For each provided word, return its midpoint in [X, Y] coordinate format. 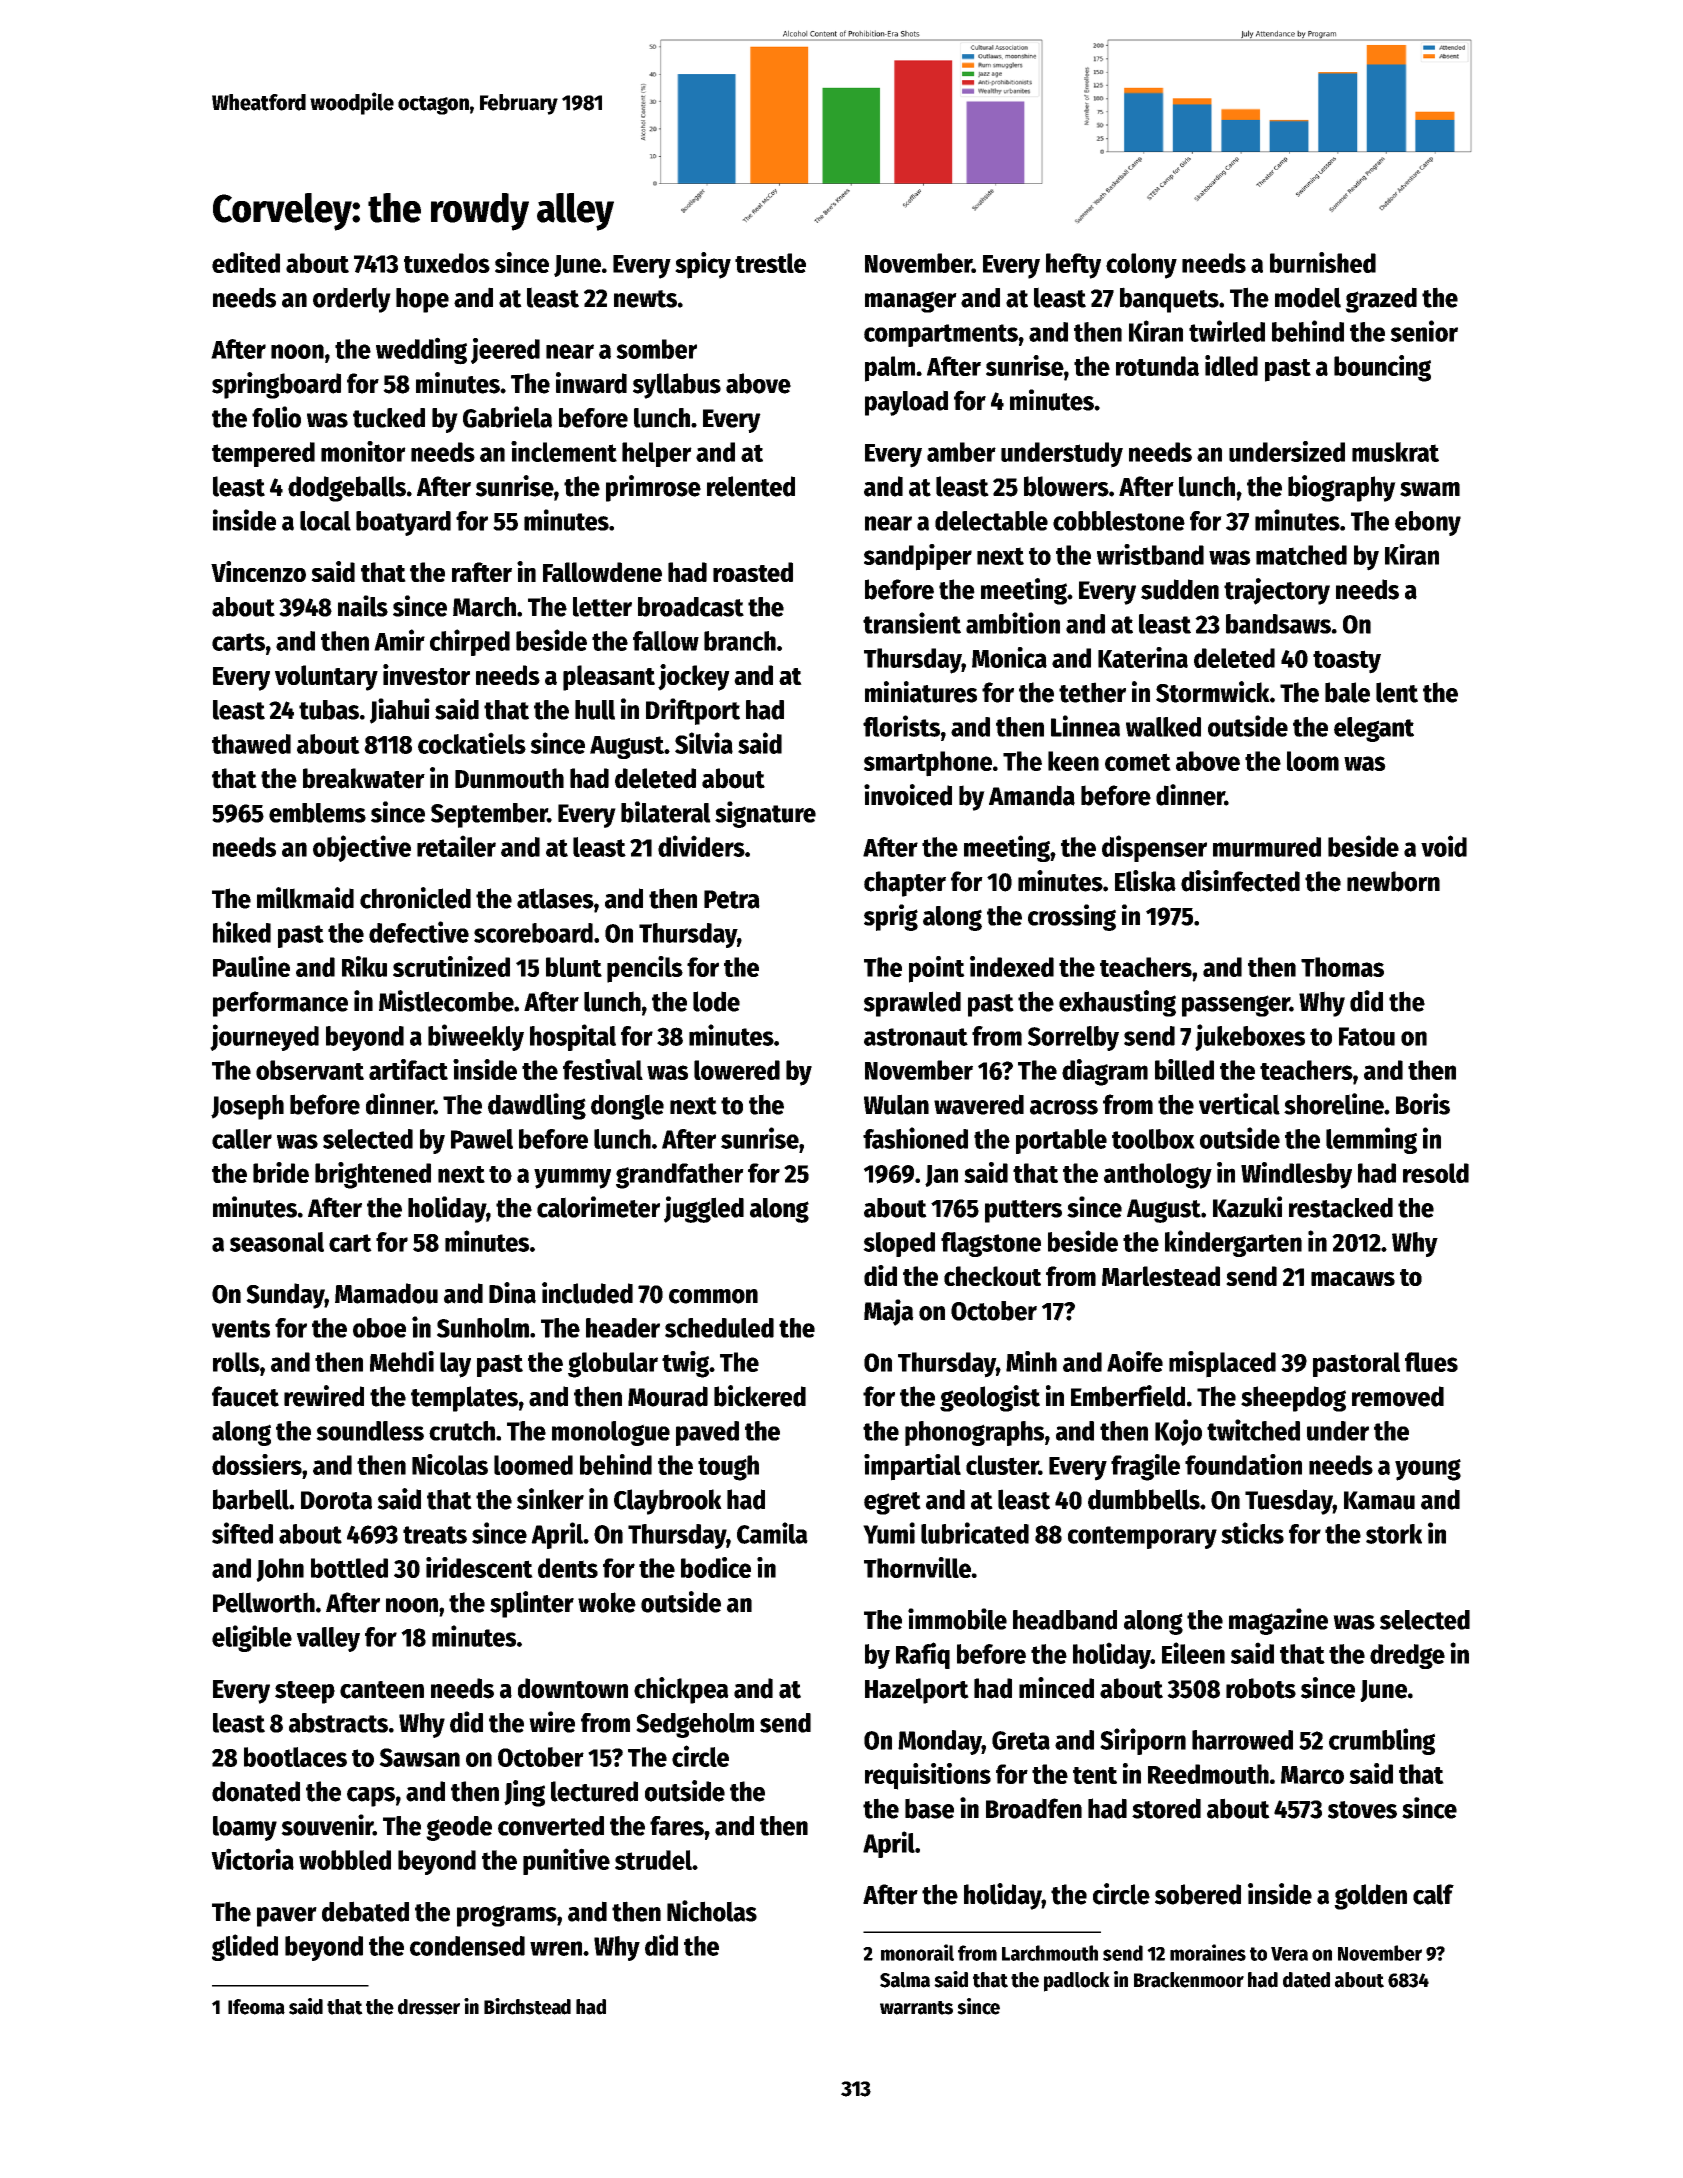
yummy [572, 1178]
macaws [1353, 1278]
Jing [524, 1793]
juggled [704, 1209]
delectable [991, 521]
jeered [505, 351]
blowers [1066, 486]
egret [892, 1503]
